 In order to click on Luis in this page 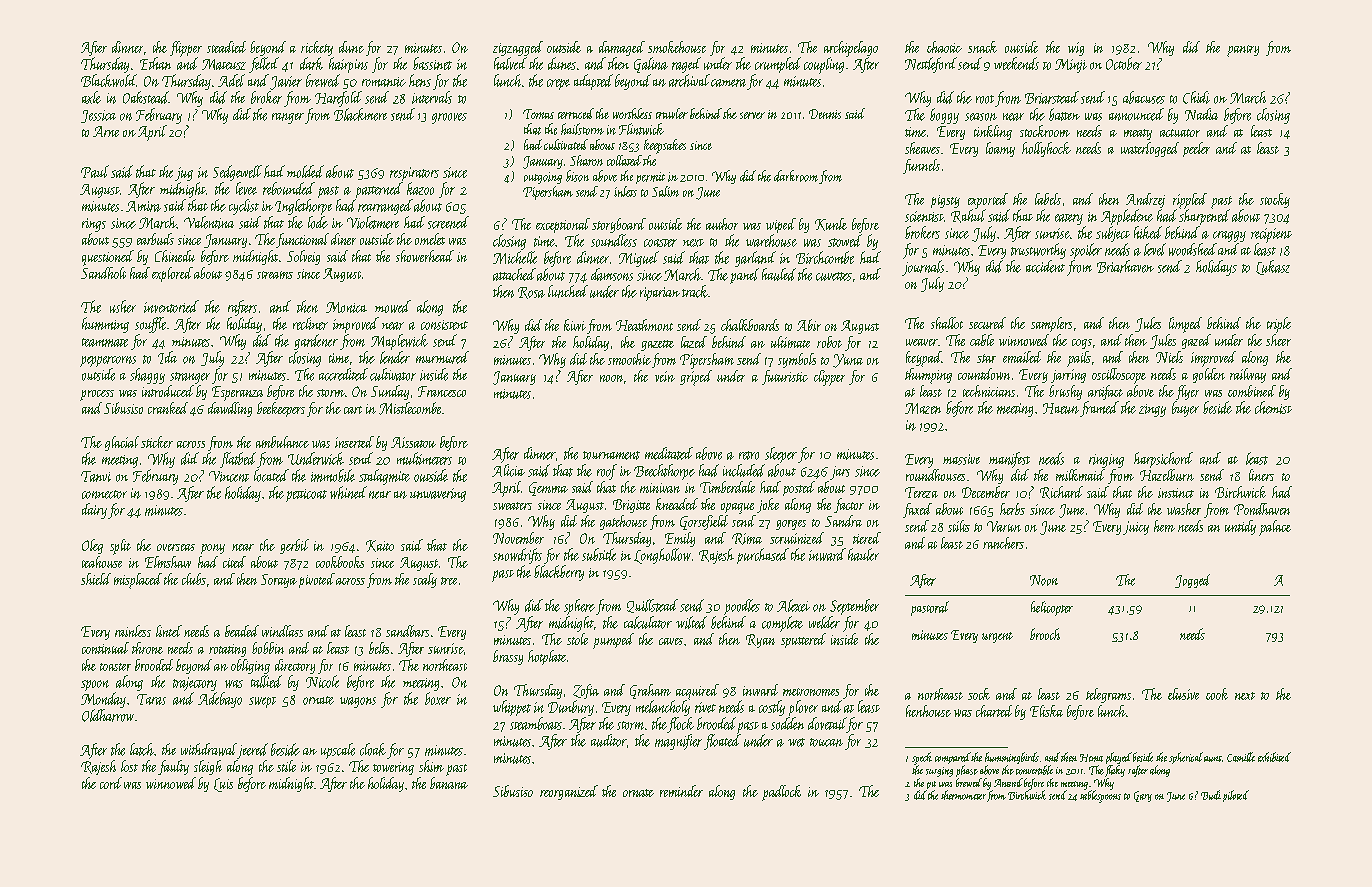, I will do `click(223, 785)`.
